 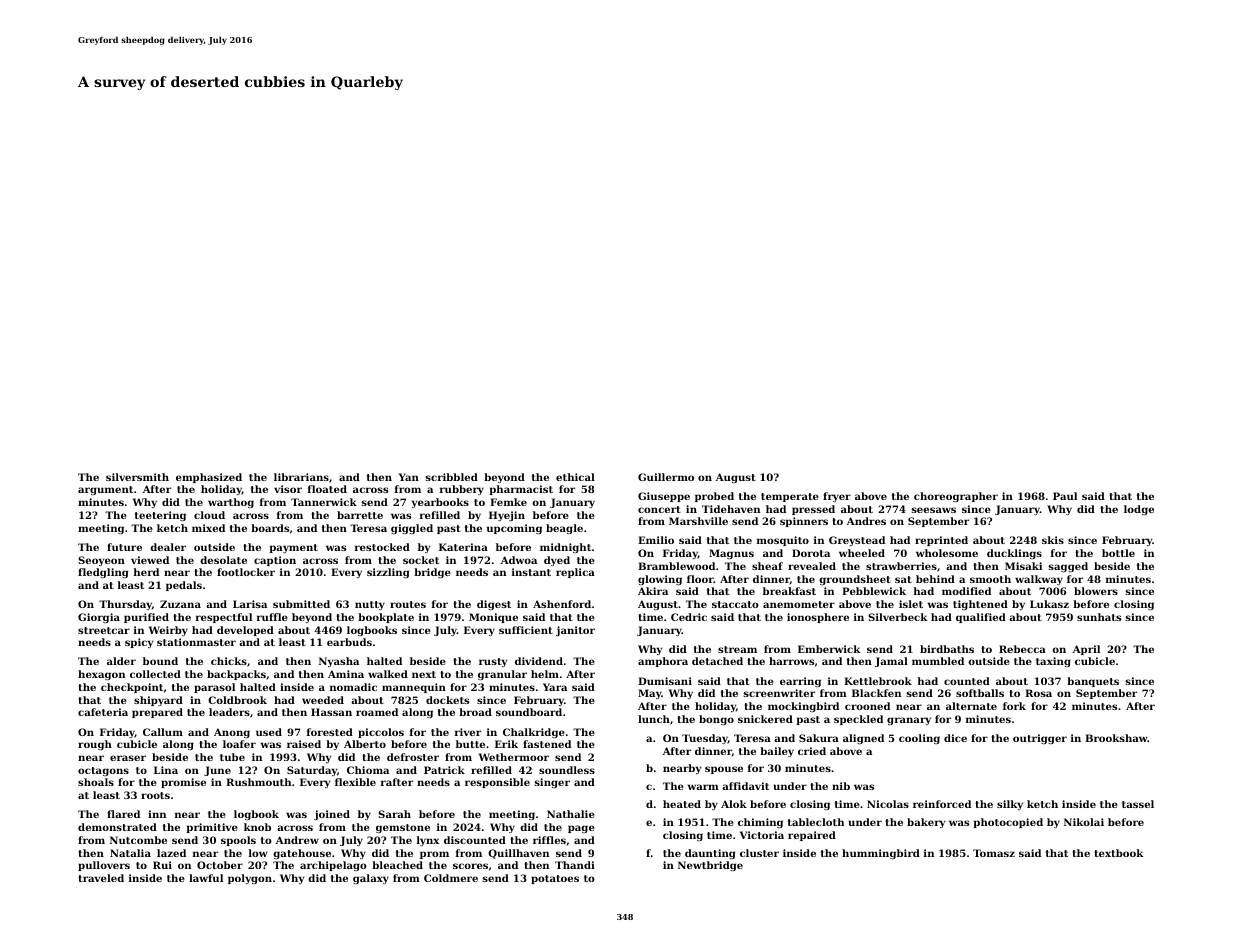 What do you see at coordinates (414, 688) in the page?
I see `mannequin` at bounding box center [414, 688].
